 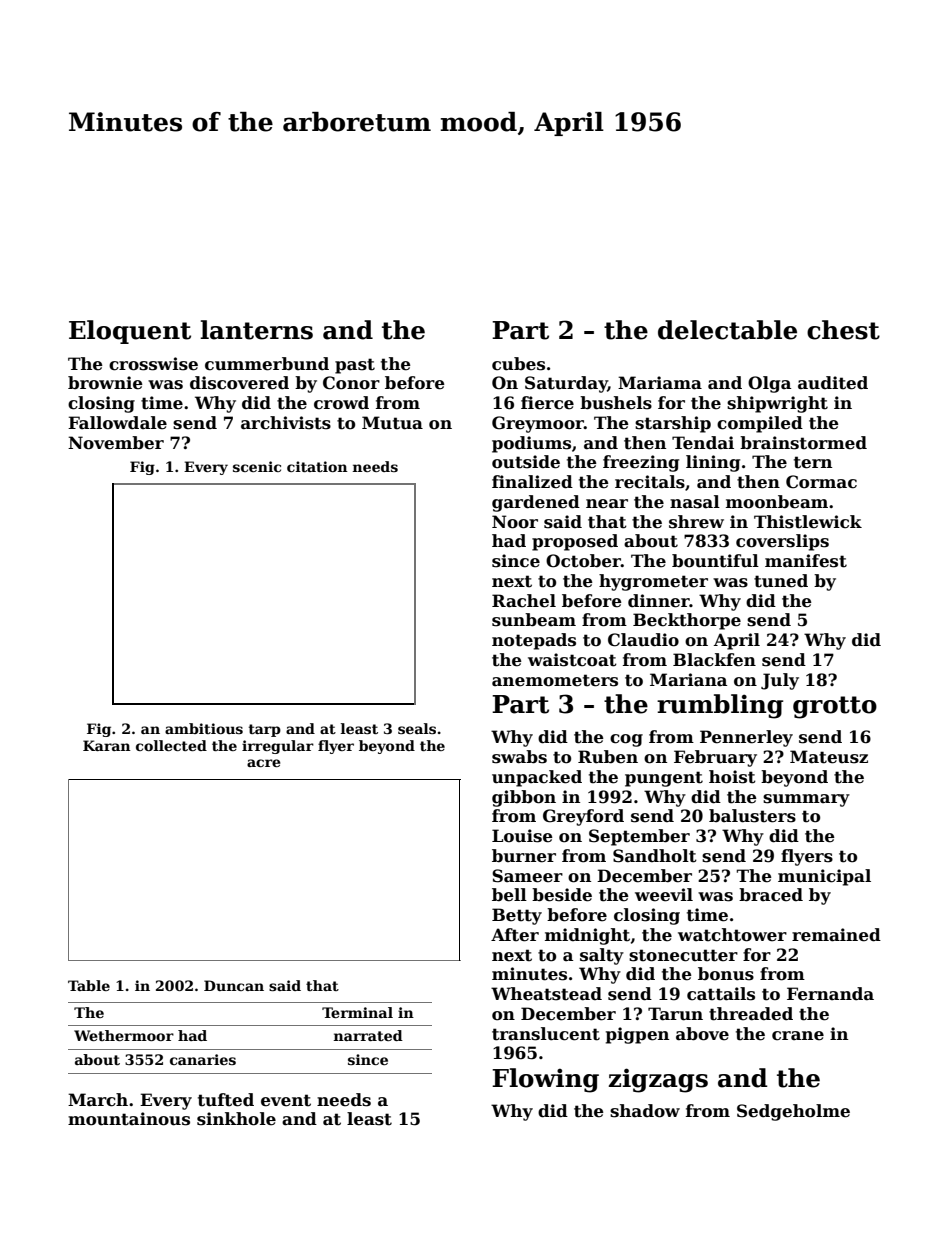 What do you see at coordinates (204, 728) in the image?
I see `ambitious` at bounding box center [204, 728].
